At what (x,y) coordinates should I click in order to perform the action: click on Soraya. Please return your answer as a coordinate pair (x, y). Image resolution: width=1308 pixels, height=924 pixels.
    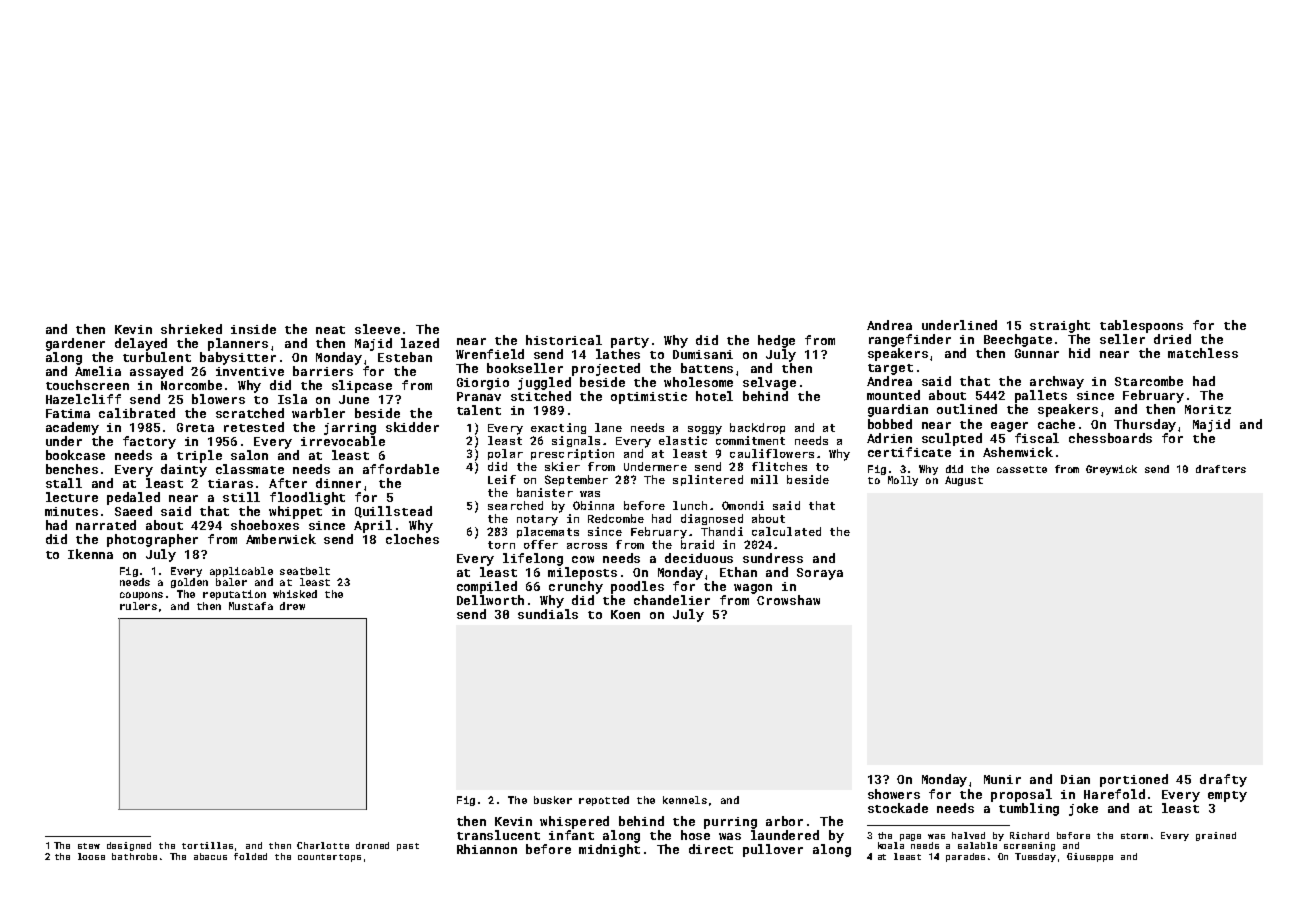
    Looking at the image, I should click on (820, 574).
